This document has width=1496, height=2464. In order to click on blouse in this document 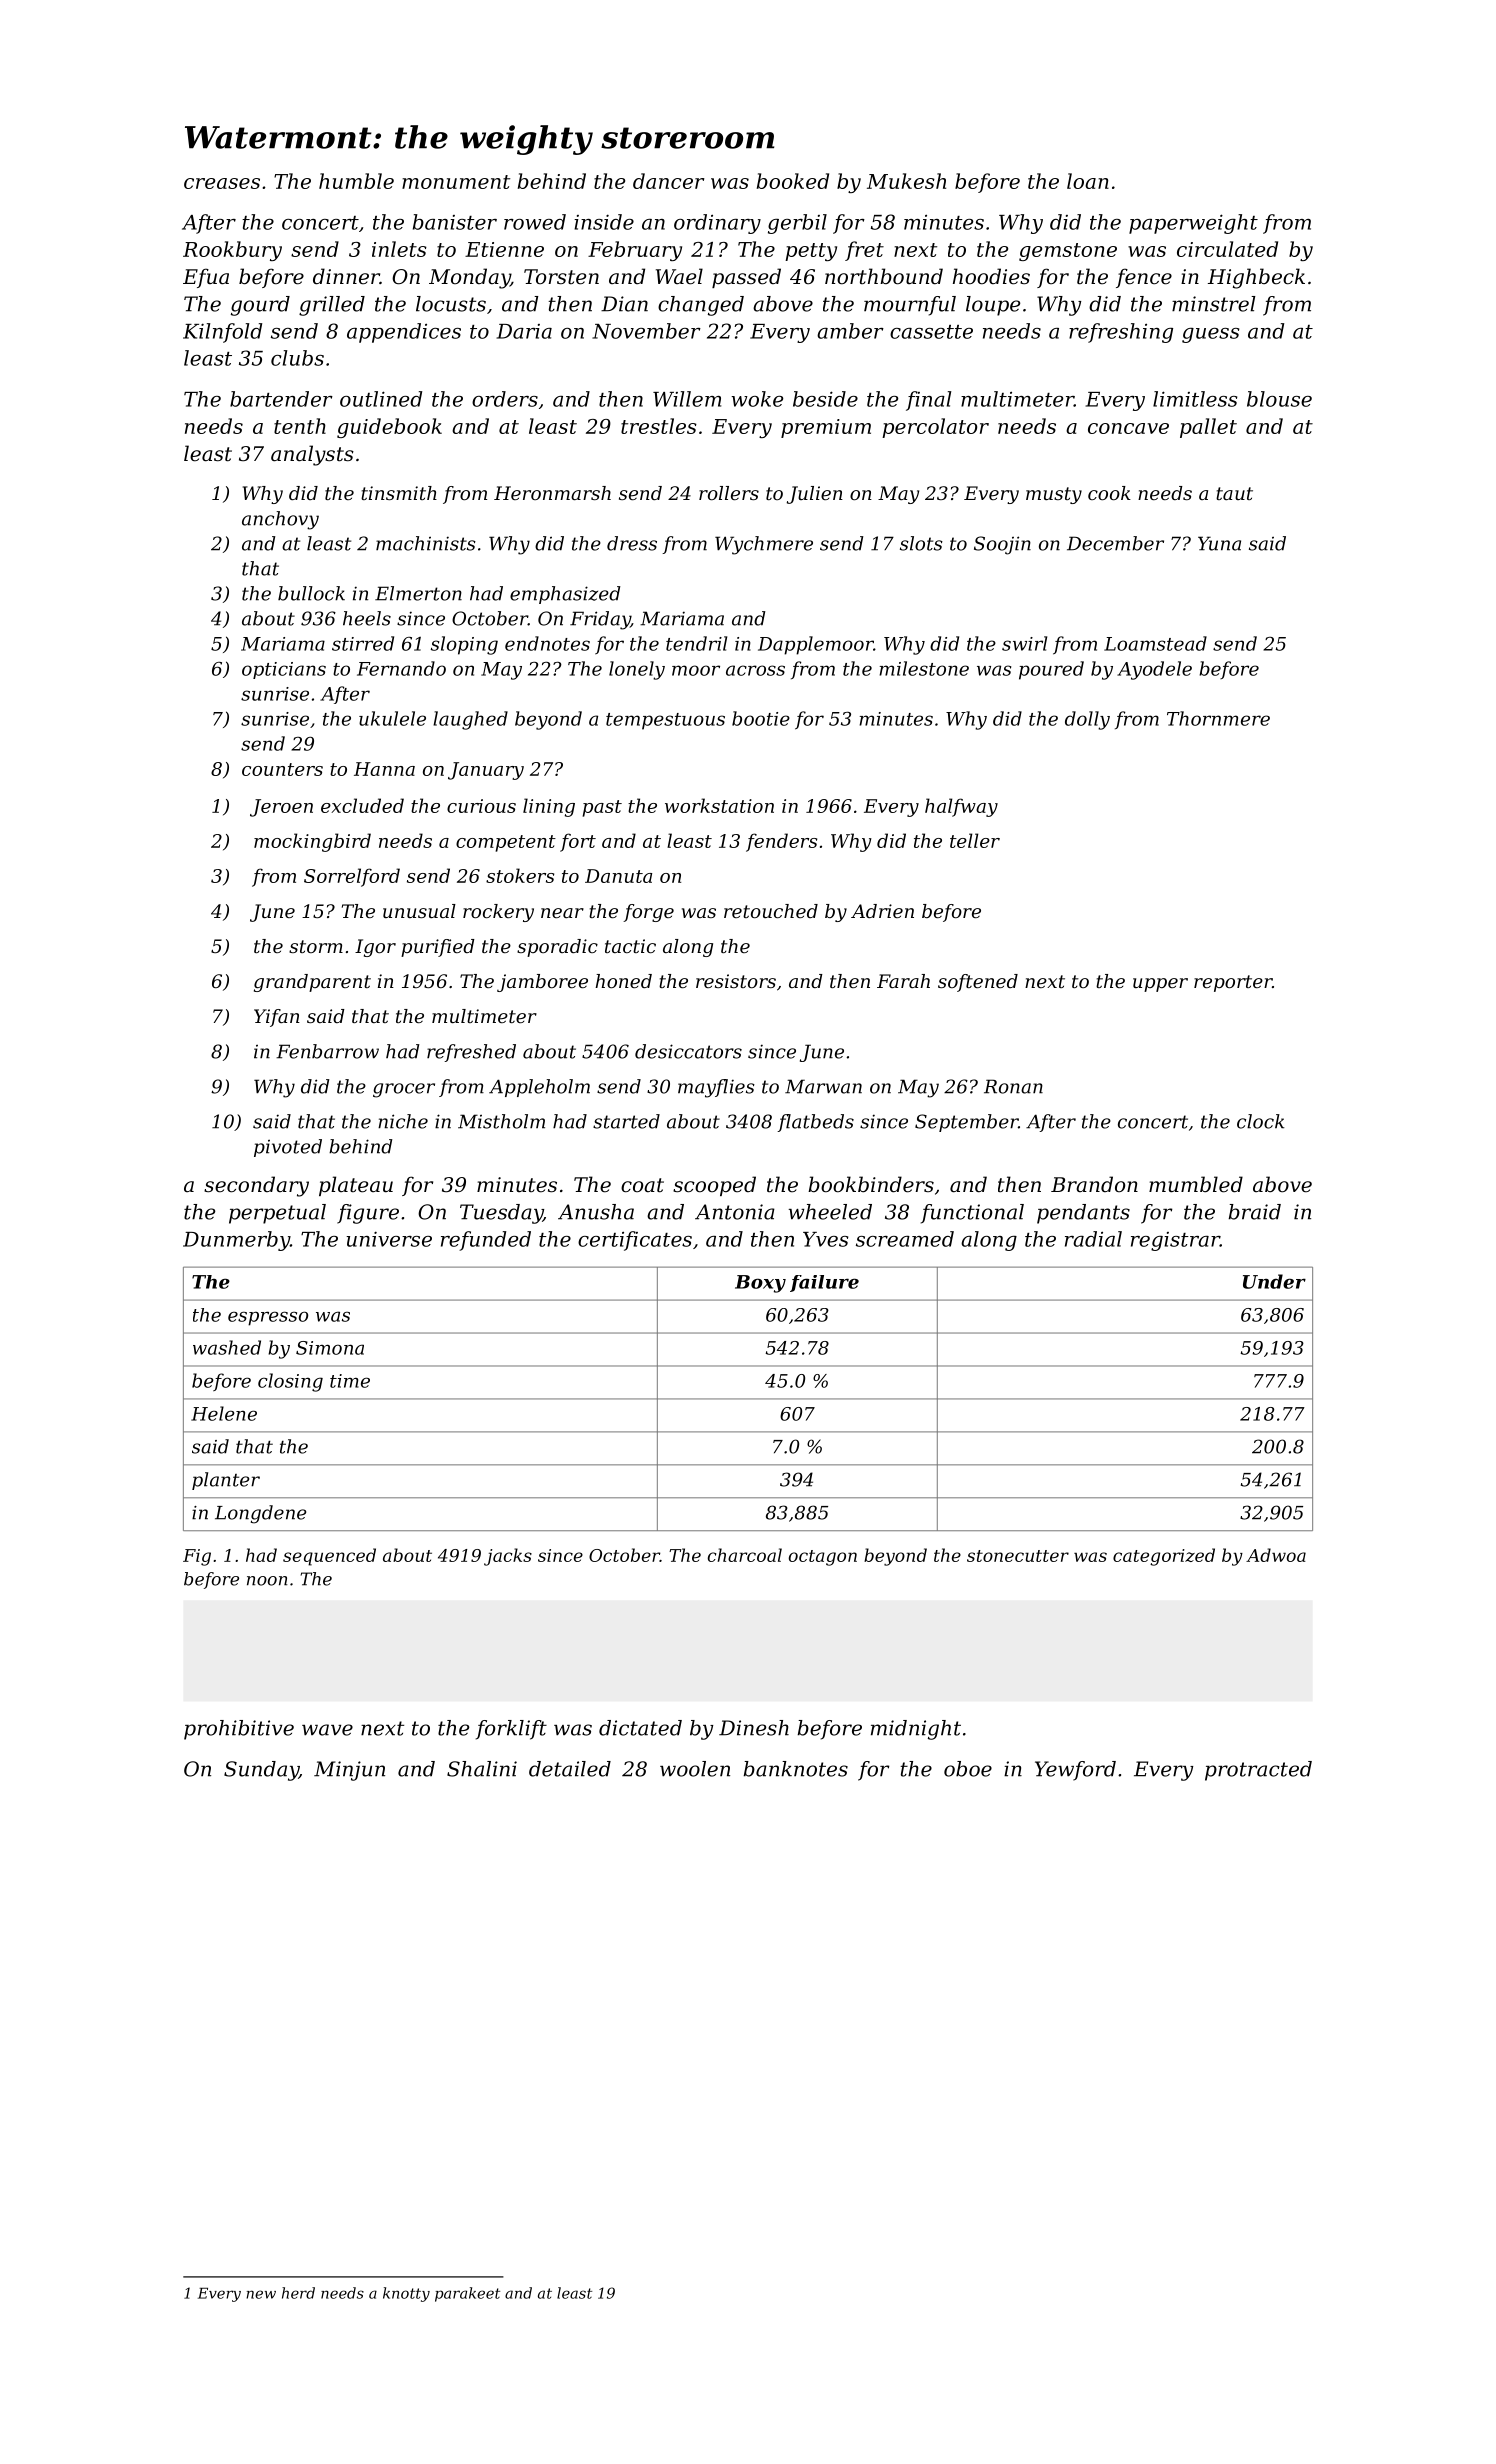, I will do `click(1279, 399)`.
